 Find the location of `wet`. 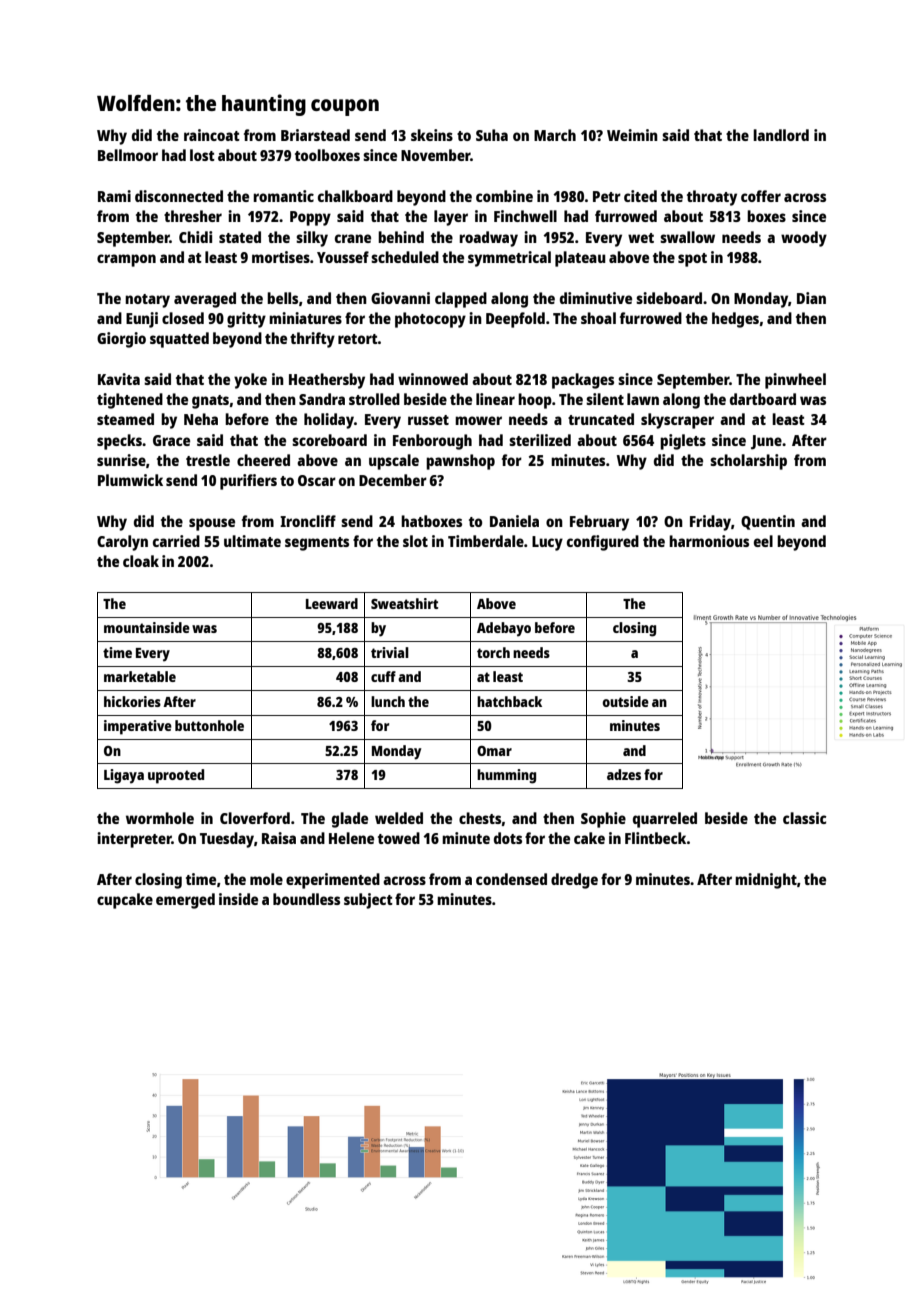

wet is located at coordinates (641, 238).
